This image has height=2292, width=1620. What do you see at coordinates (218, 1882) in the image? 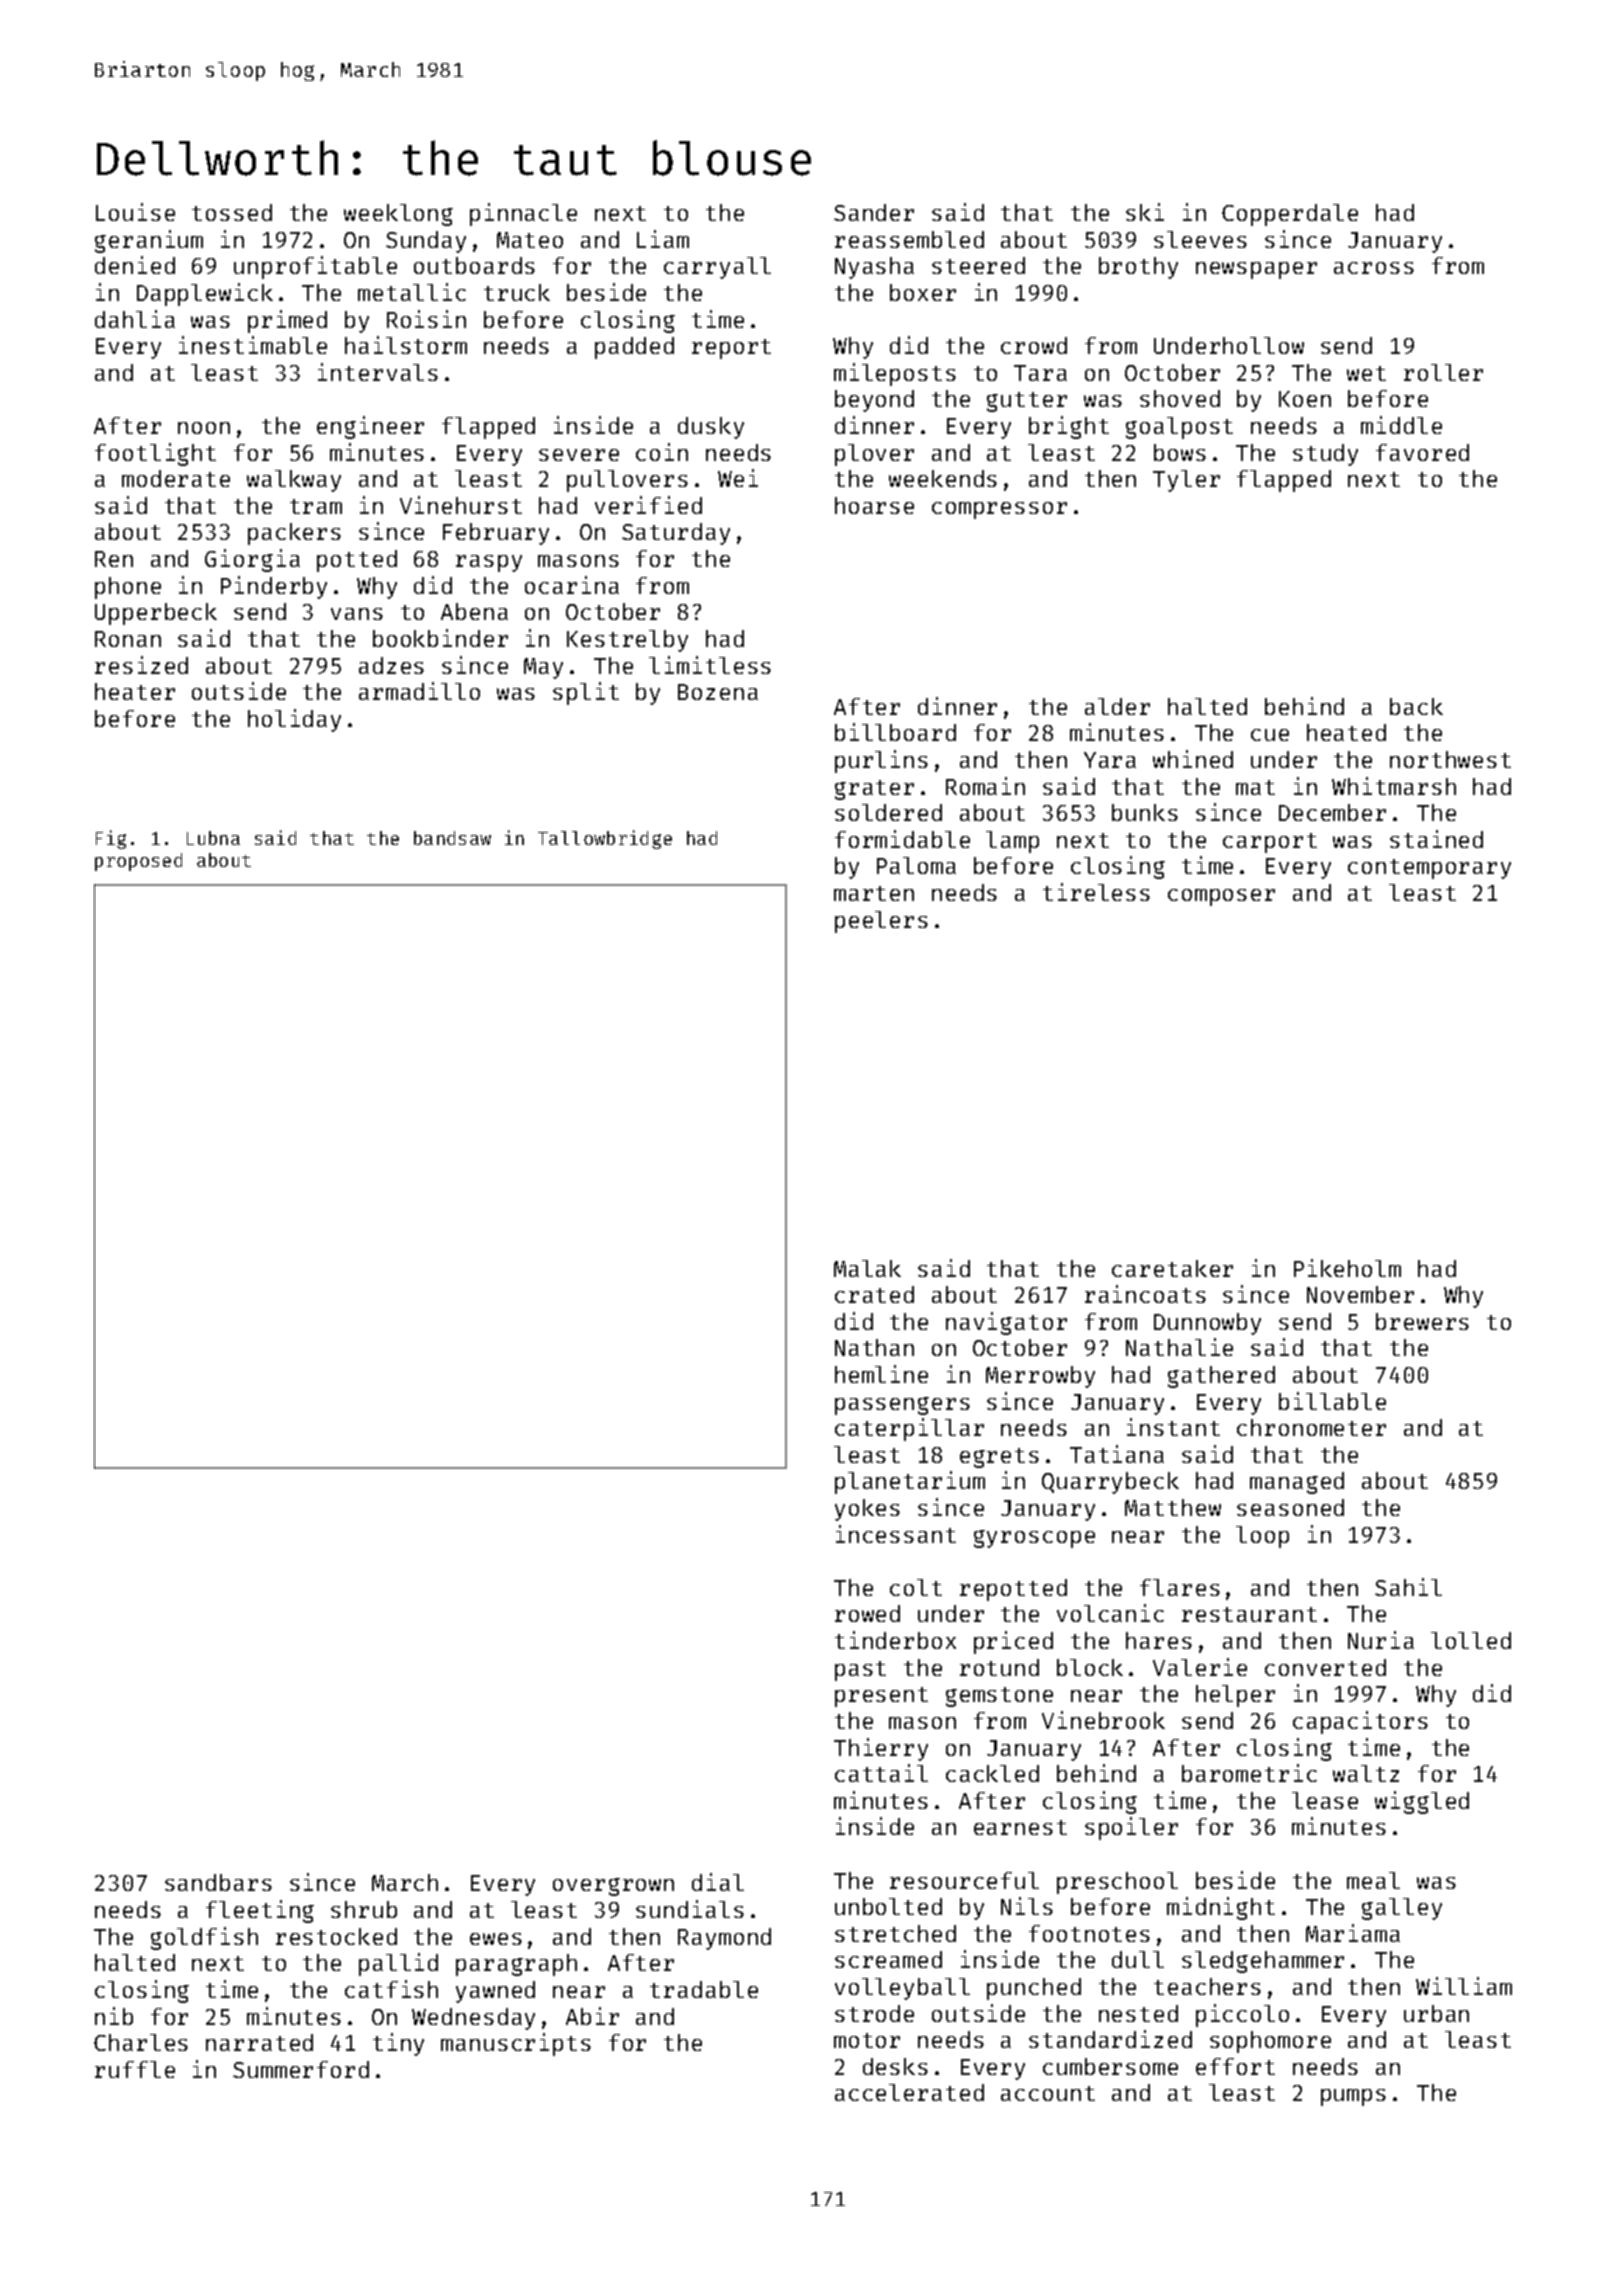
I see `sandbars` at bounding box center [218, 1882].
